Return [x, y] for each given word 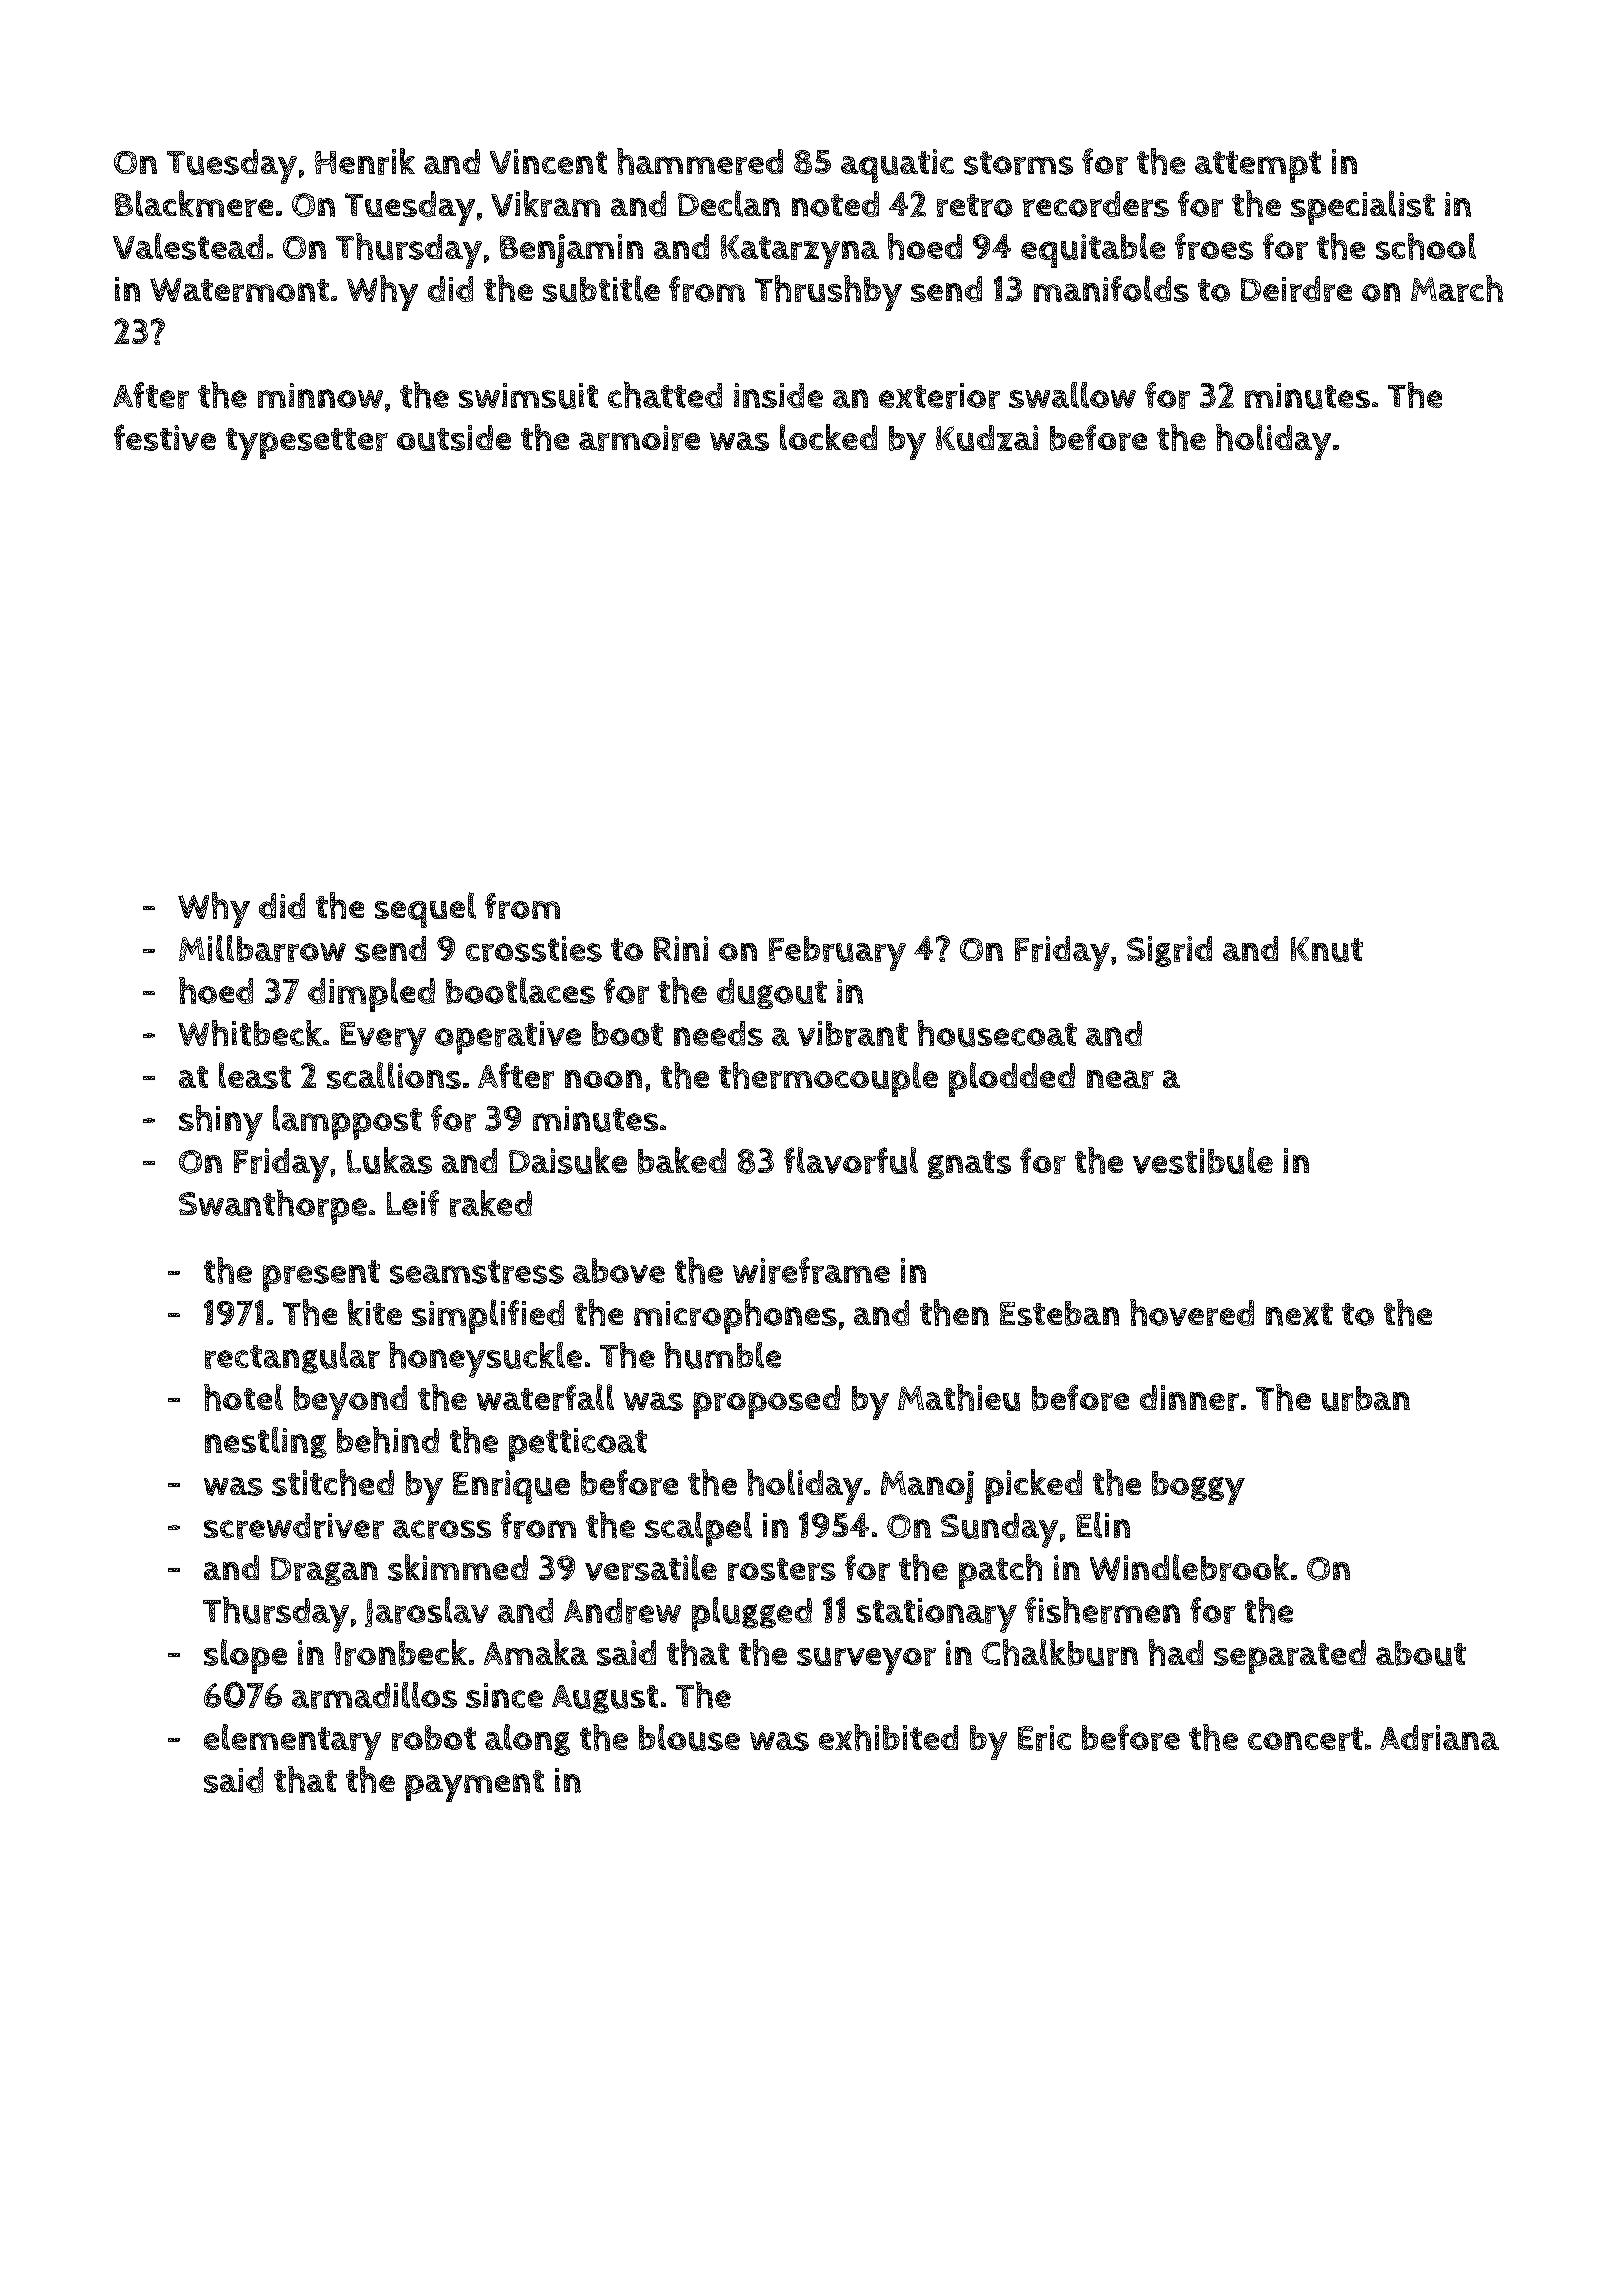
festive [165, 437]
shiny [221, 1123]
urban [1366, 1398]
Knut [1327, 949]
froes [1214, 246]
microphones [735, 1316]
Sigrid [1169, 951]
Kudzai [987, 438]
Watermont [239, 290]
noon [603, 1079]
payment [474, 1786]
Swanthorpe [273, 1207]
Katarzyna [800, 252]
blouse [689, 1737]
